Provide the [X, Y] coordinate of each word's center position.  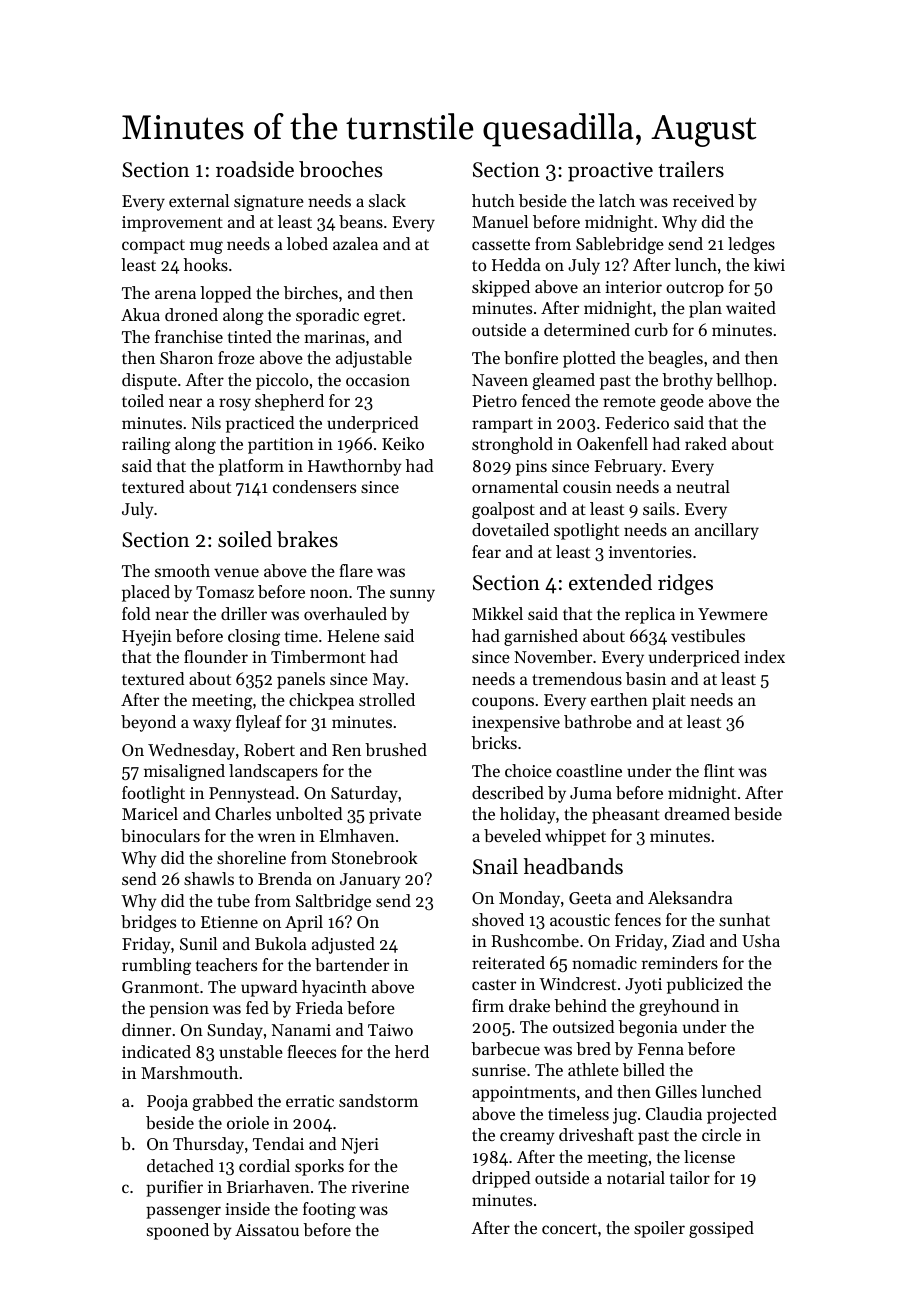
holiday [528, 815]
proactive [610, 172]
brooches [340, 169]
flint [719, 770]
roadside [255, 169]
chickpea [321, 701]
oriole [248, 1122]
